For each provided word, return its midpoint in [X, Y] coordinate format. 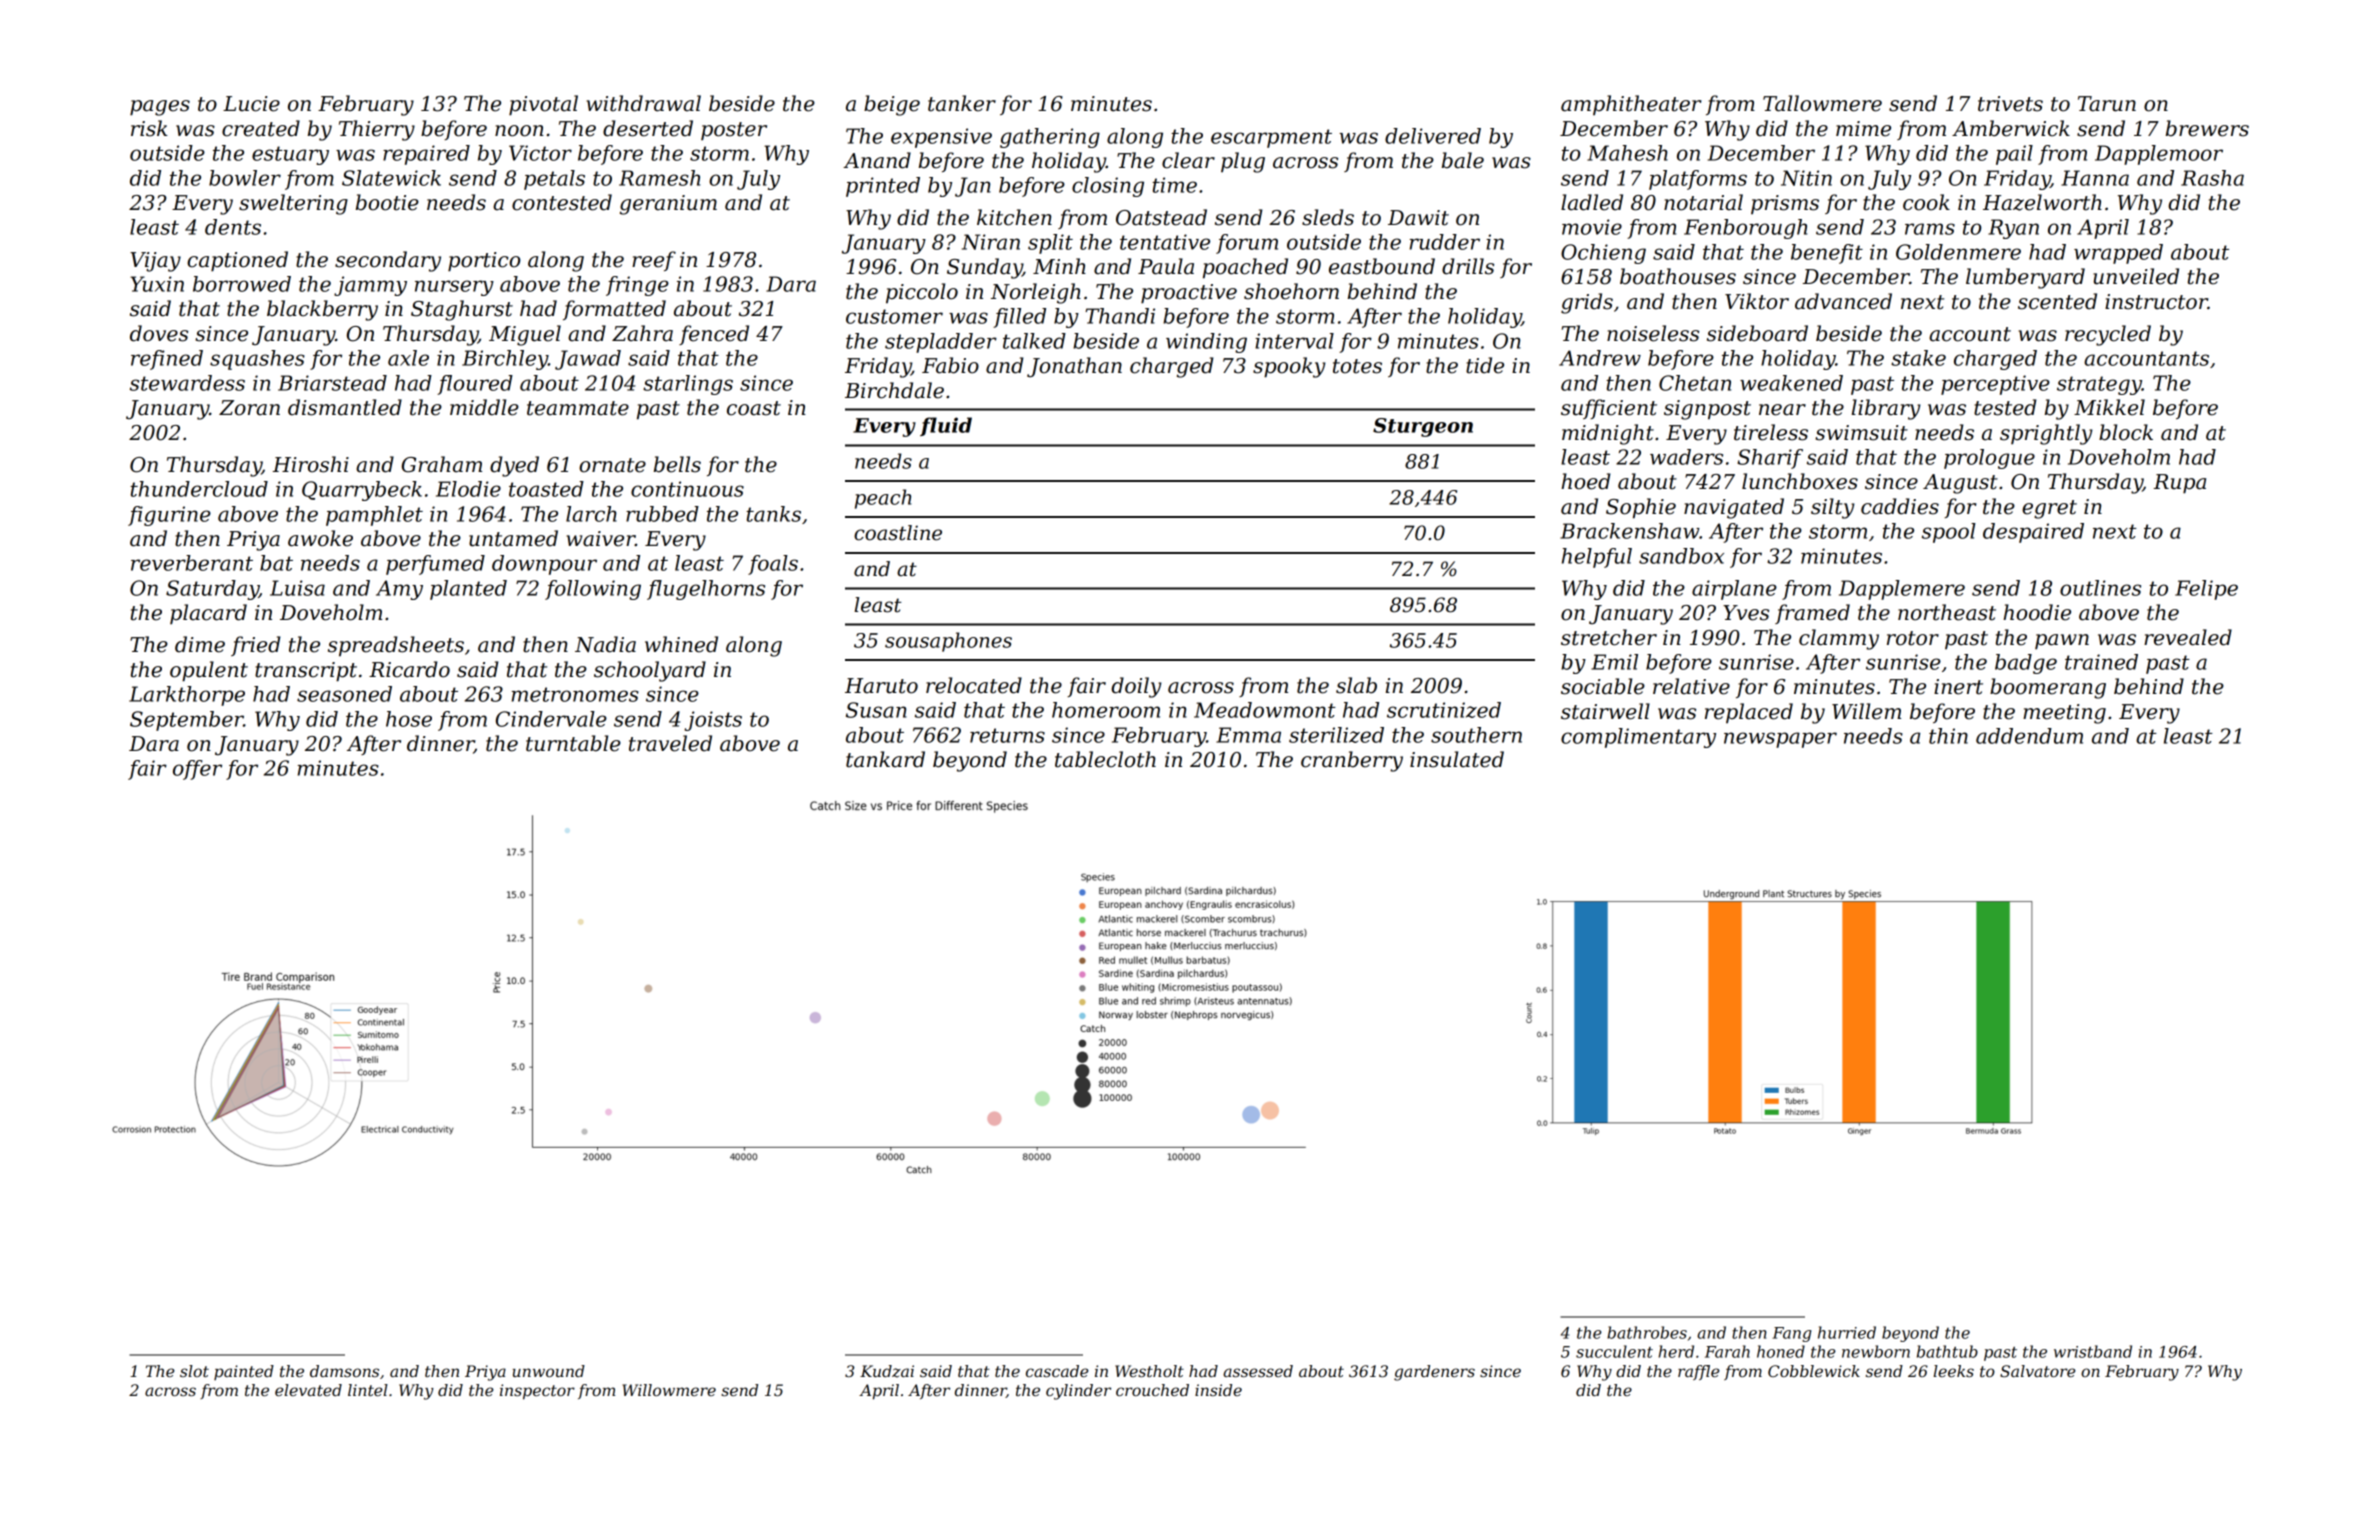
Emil [1614, 662]
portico [484, 262]
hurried [1847, 1332]
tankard [885, 759]
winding [1206, 343]
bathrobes [1647, 1332]
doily [1136, 687]
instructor [2156, 302]
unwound [548, 1371]
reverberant [192, 563]
